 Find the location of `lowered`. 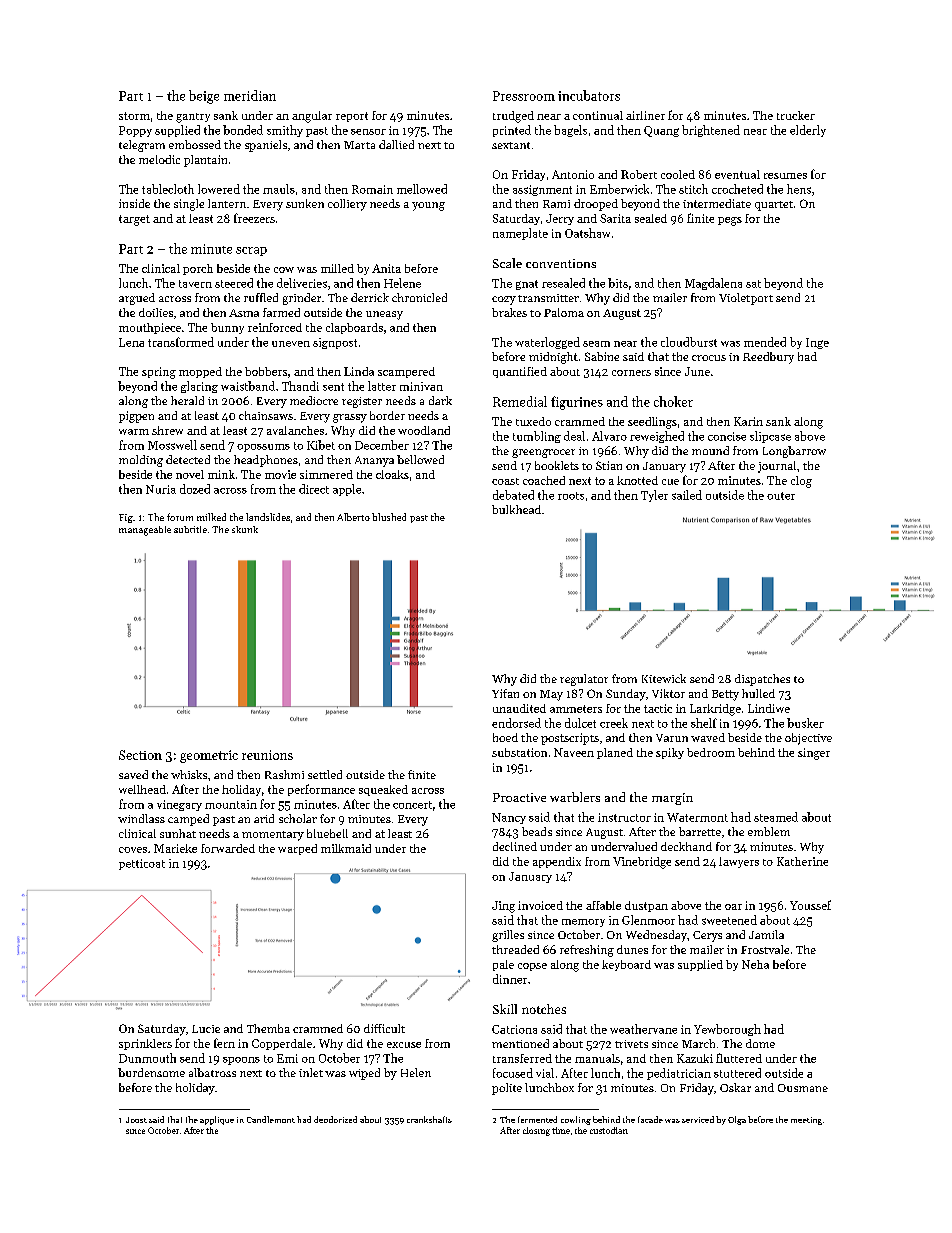

lowered is located at coordinates (219, 189).
